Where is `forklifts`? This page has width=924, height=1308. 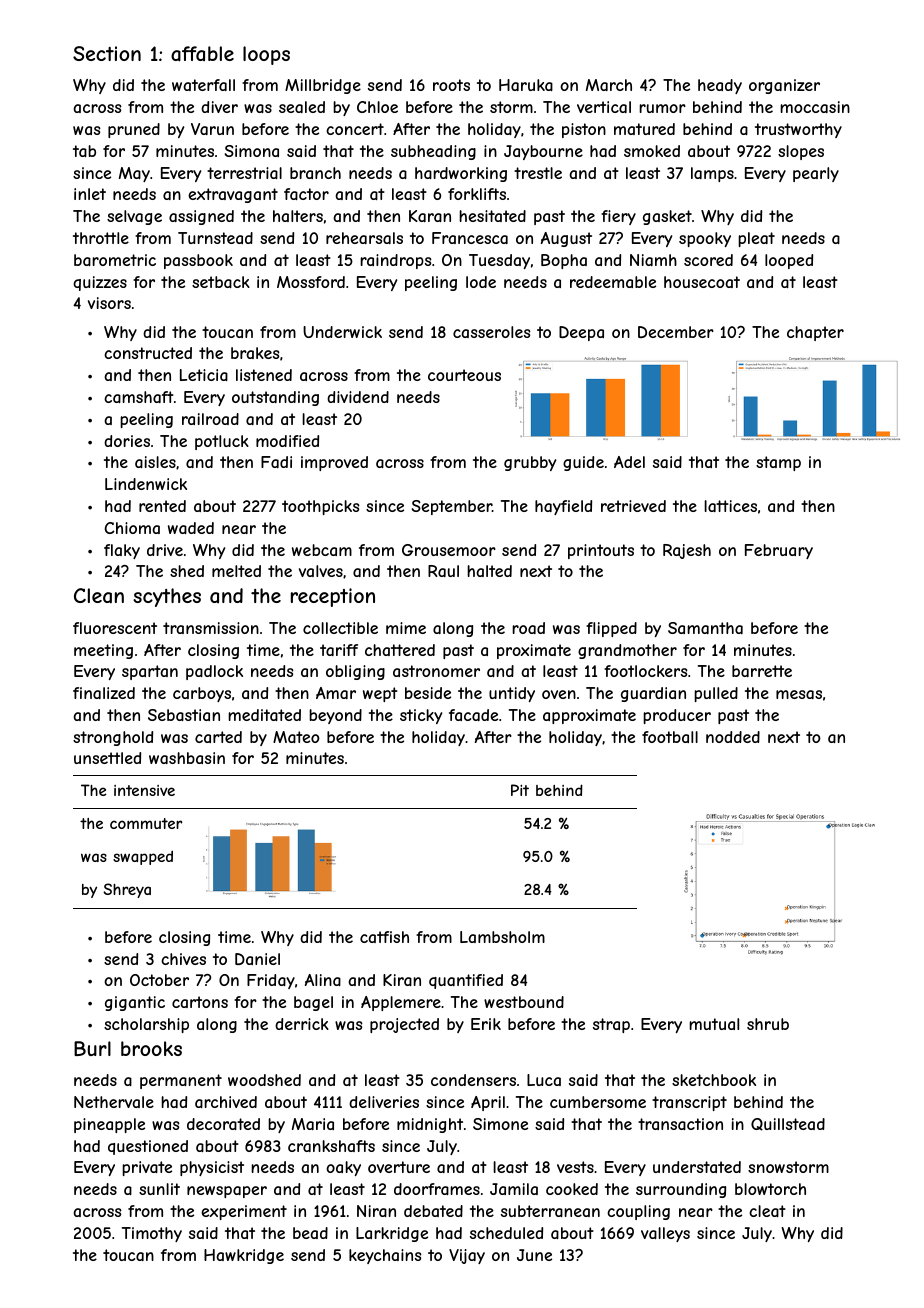
forklifts is located at coordinates (477, 194).
